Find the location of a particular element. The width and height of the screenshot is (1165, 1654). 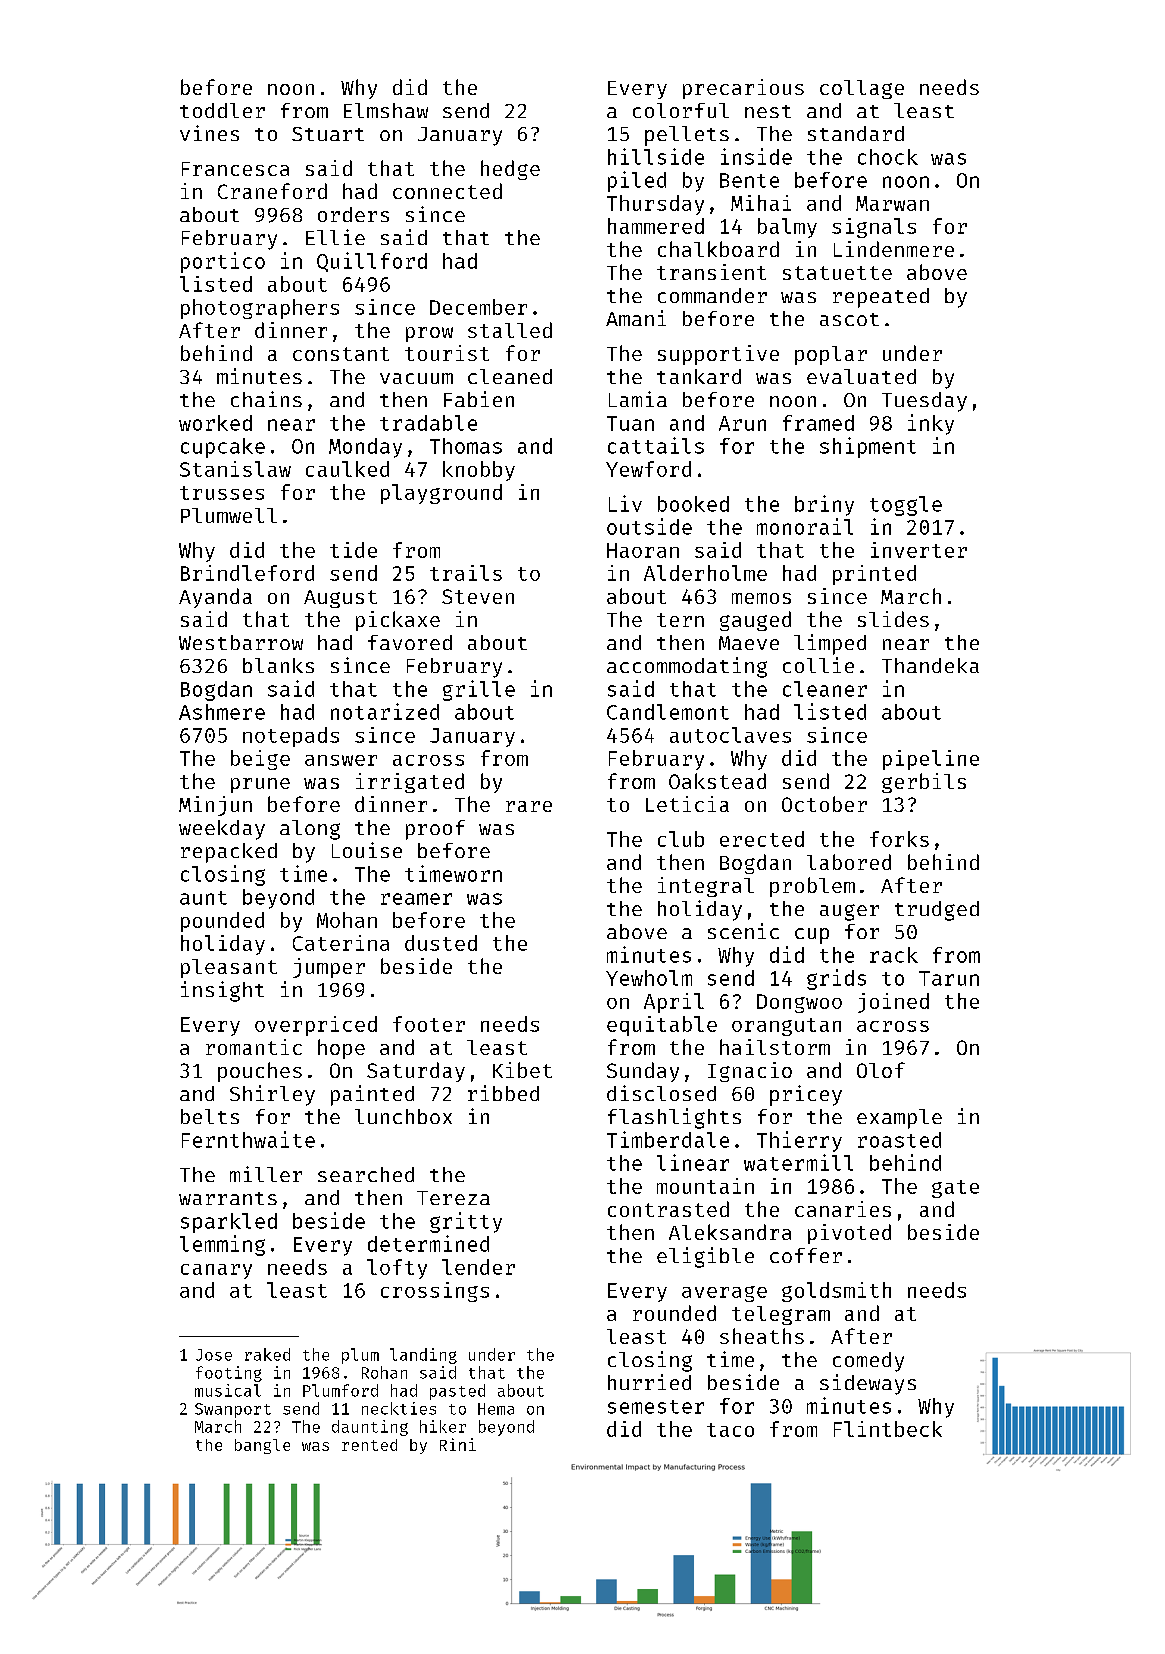

repacked is located at coordinates (229, 853).
